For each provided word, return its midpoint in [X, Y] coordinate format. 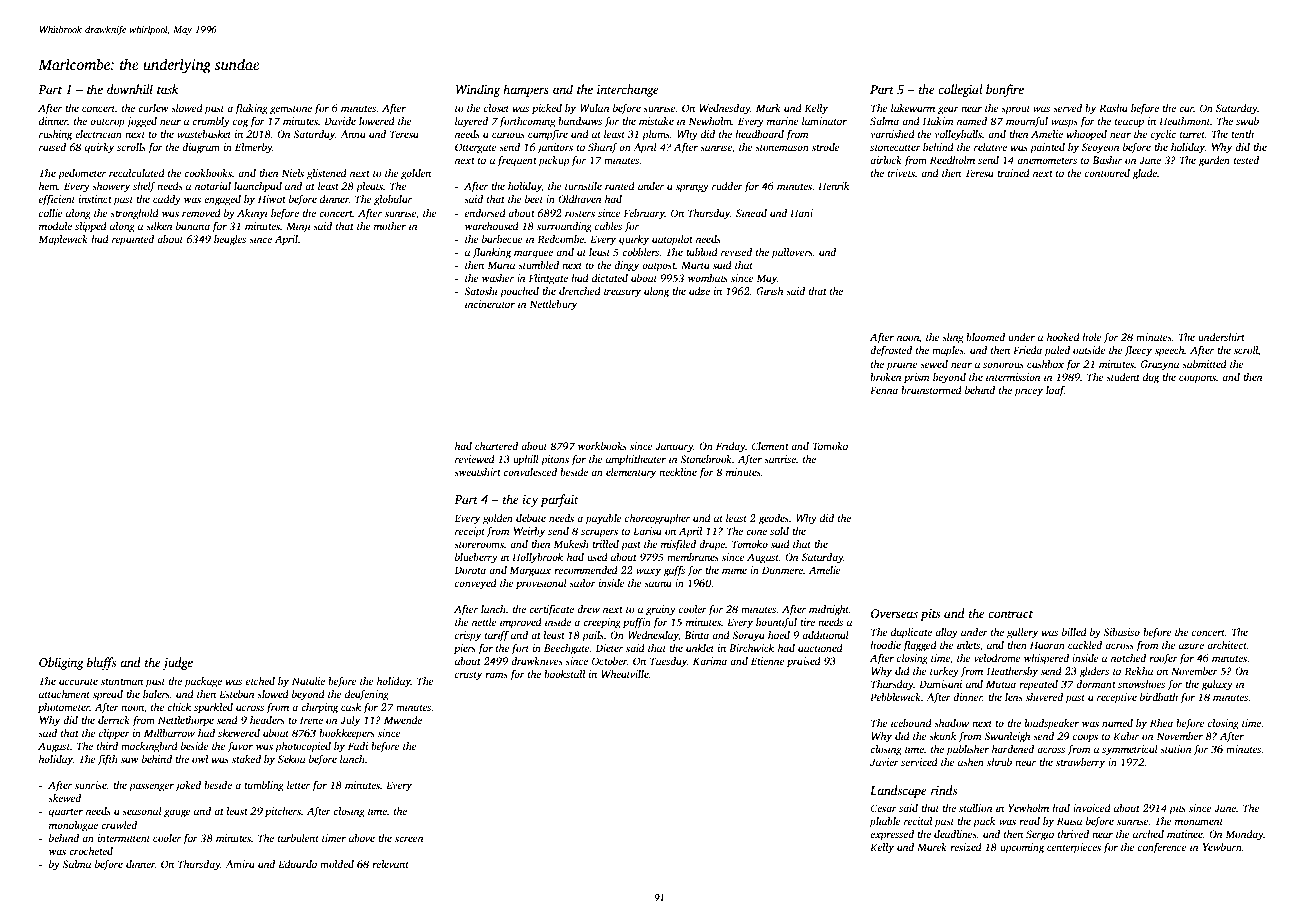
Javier [884, 762]
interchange [628, 90]
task [167, 89]
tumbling [264, 786]
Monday [1244, 835]
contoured [1107, 173]
